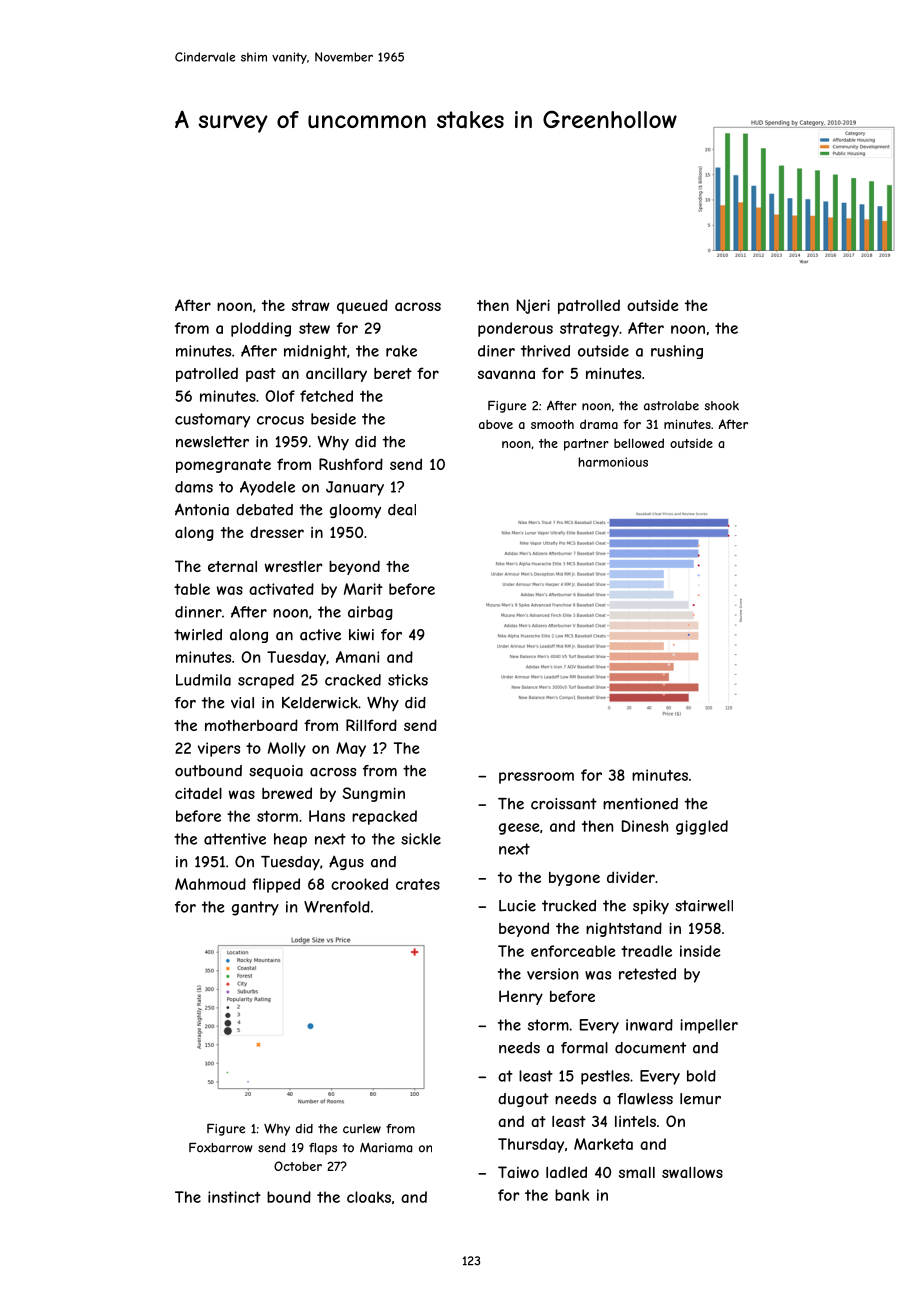 The height and width of the document is (1311, 924). What do you see at coordinates (353, 680) in the document?
I see `cracked` at bounding box center [353, 680].
